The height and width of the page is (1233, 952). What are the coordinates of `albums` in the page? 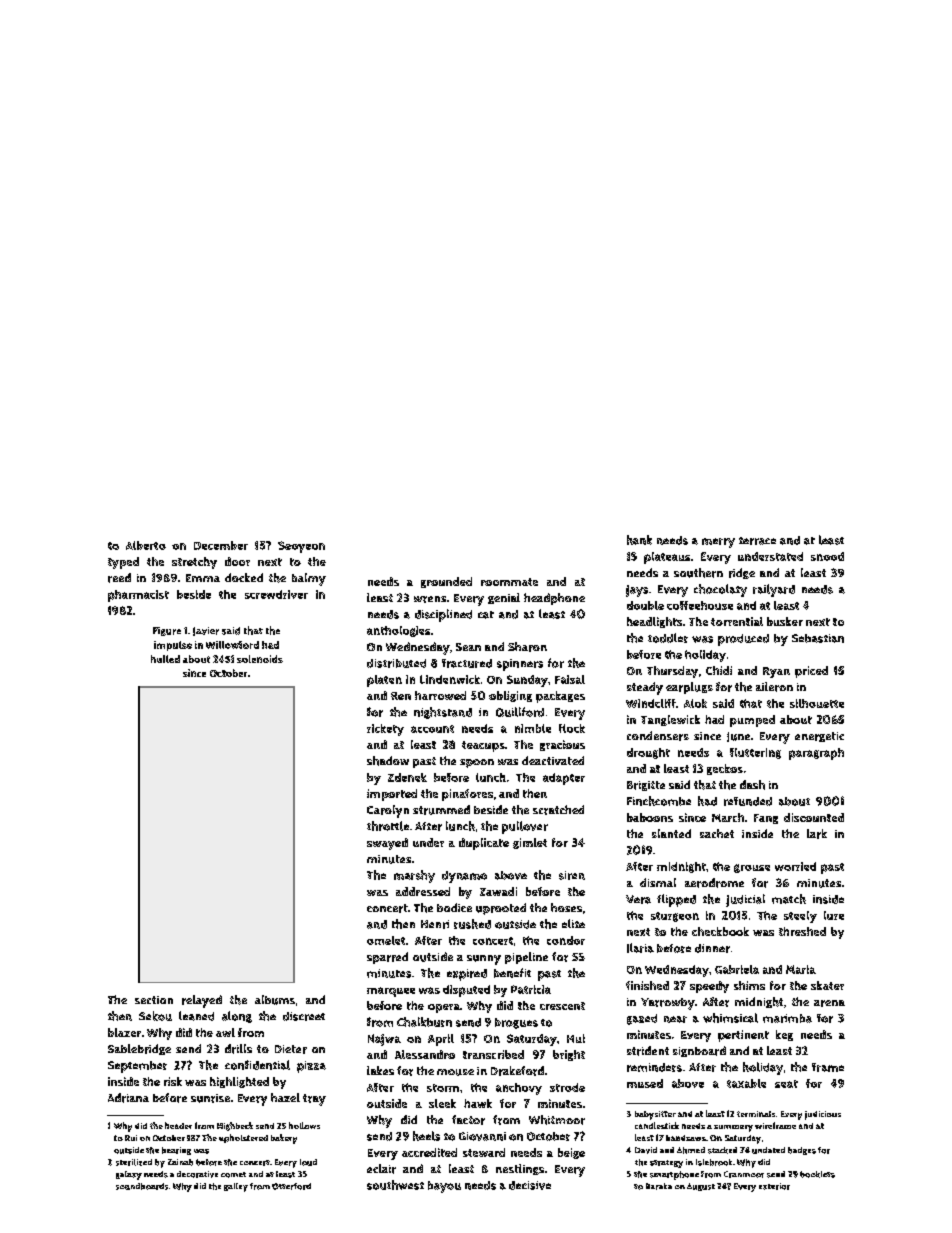 It's located at (275, 1000).
